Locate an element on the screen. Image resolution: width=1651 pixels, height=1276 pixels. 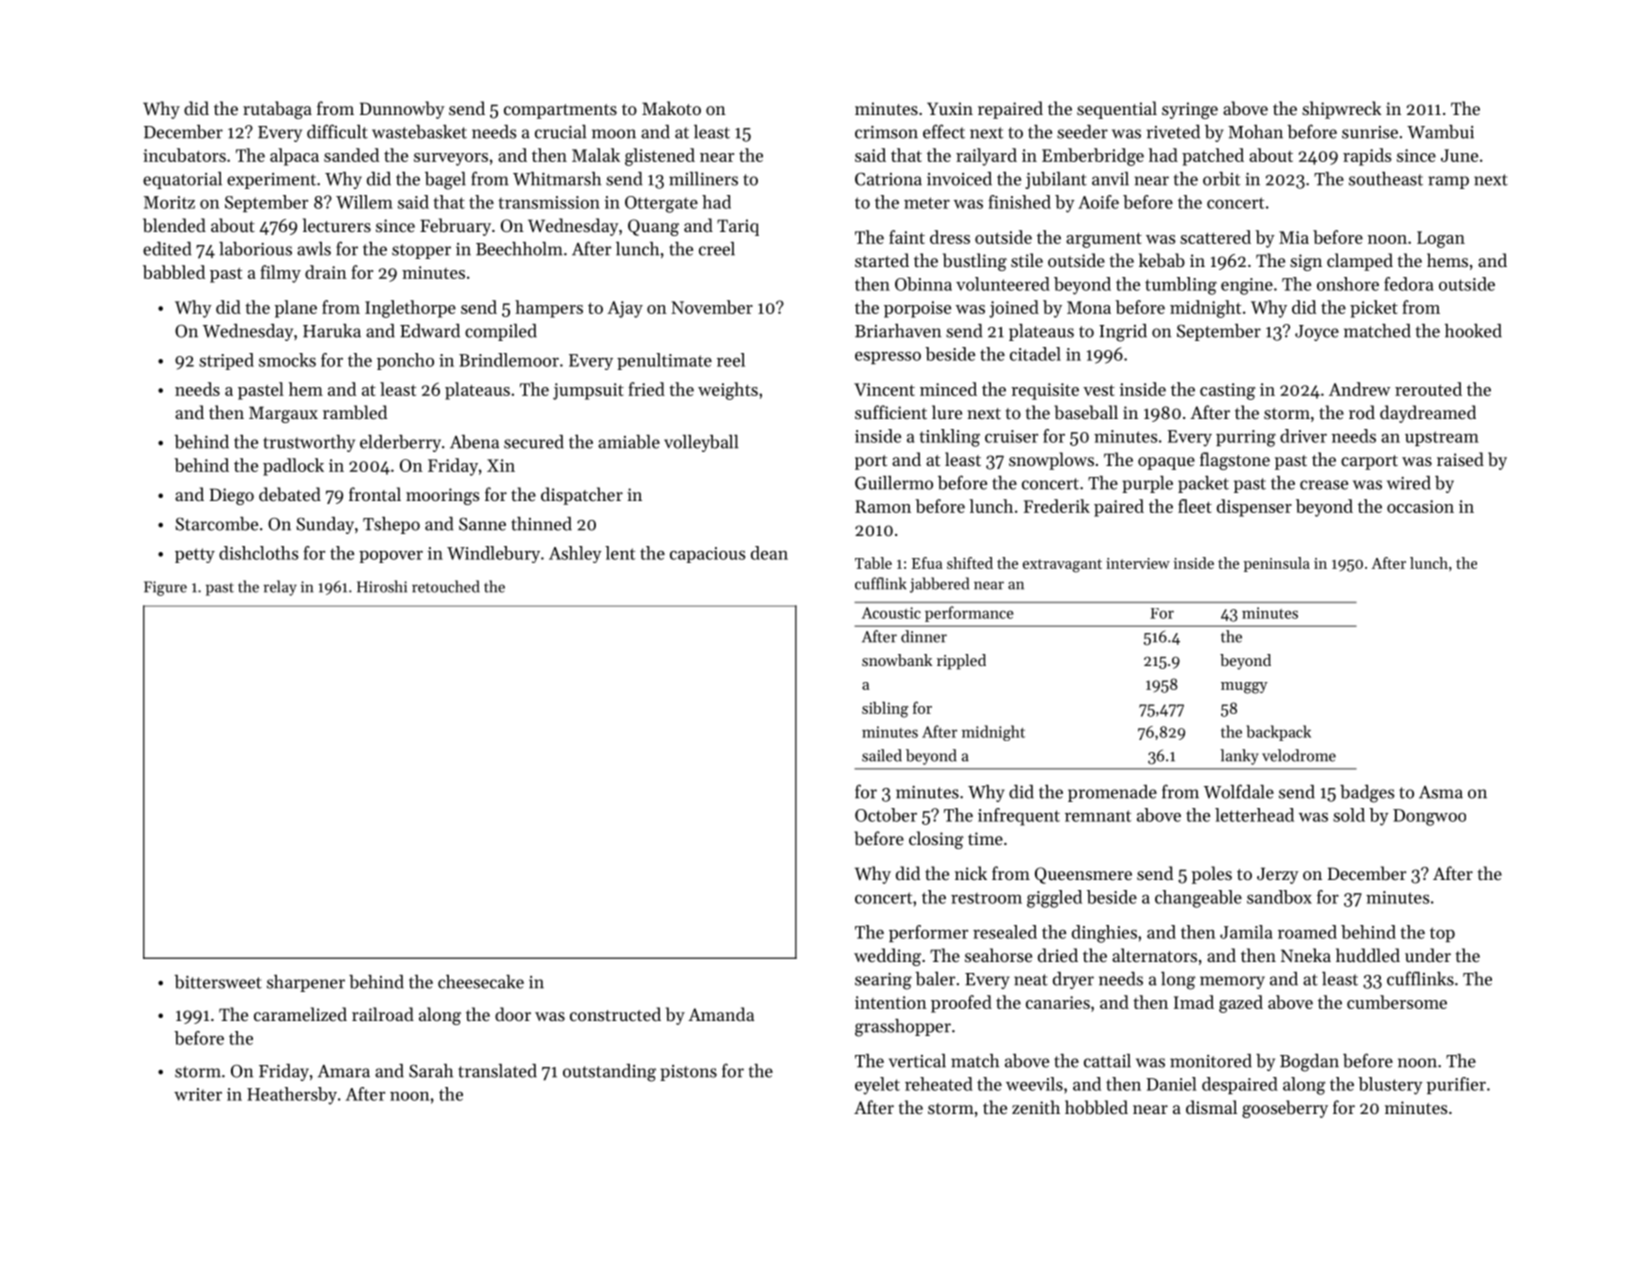
writer is located at coordinates (198, 1094).
